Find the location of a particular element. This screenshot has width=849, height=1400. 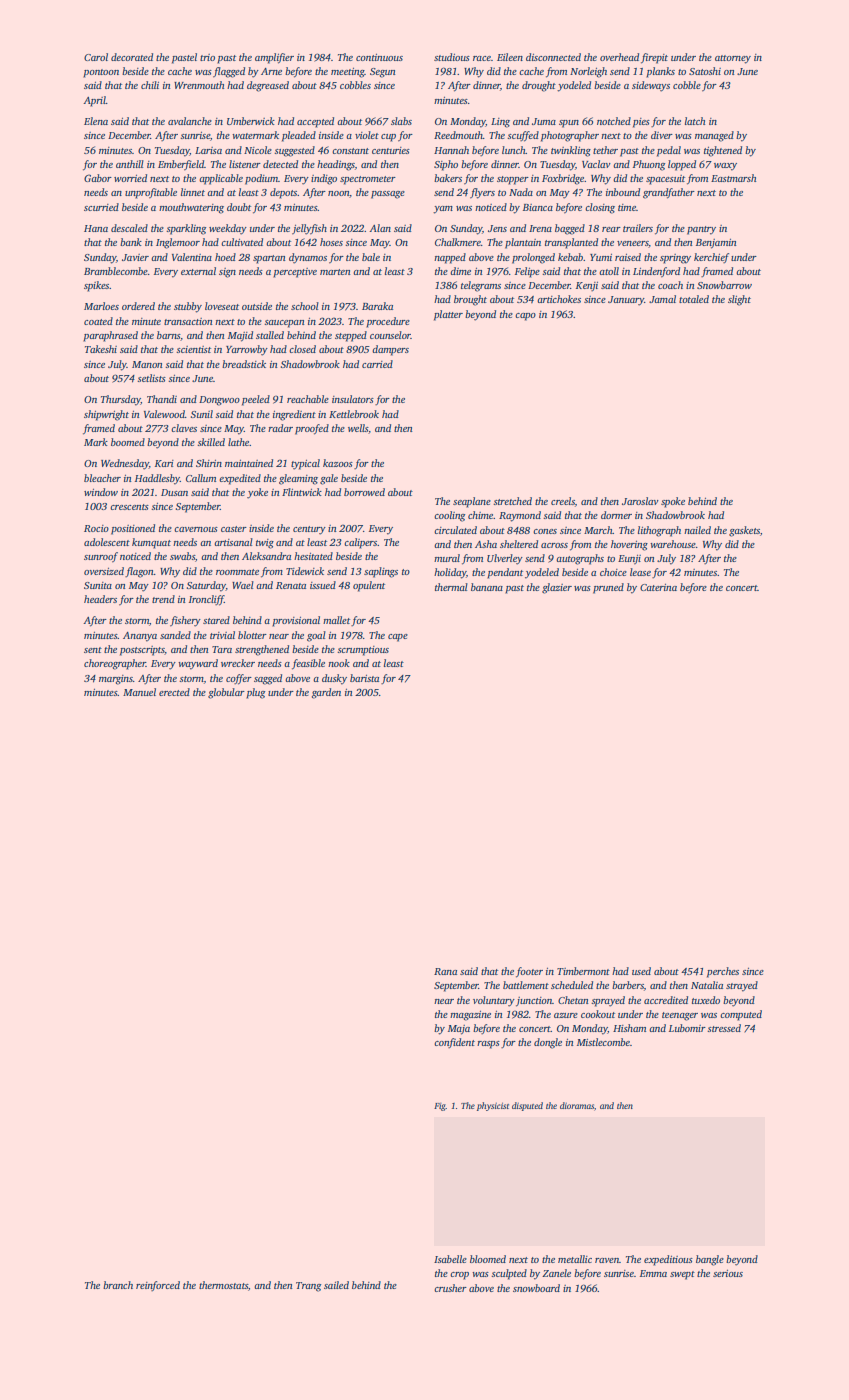

window is located at coordinates (101, 492).
